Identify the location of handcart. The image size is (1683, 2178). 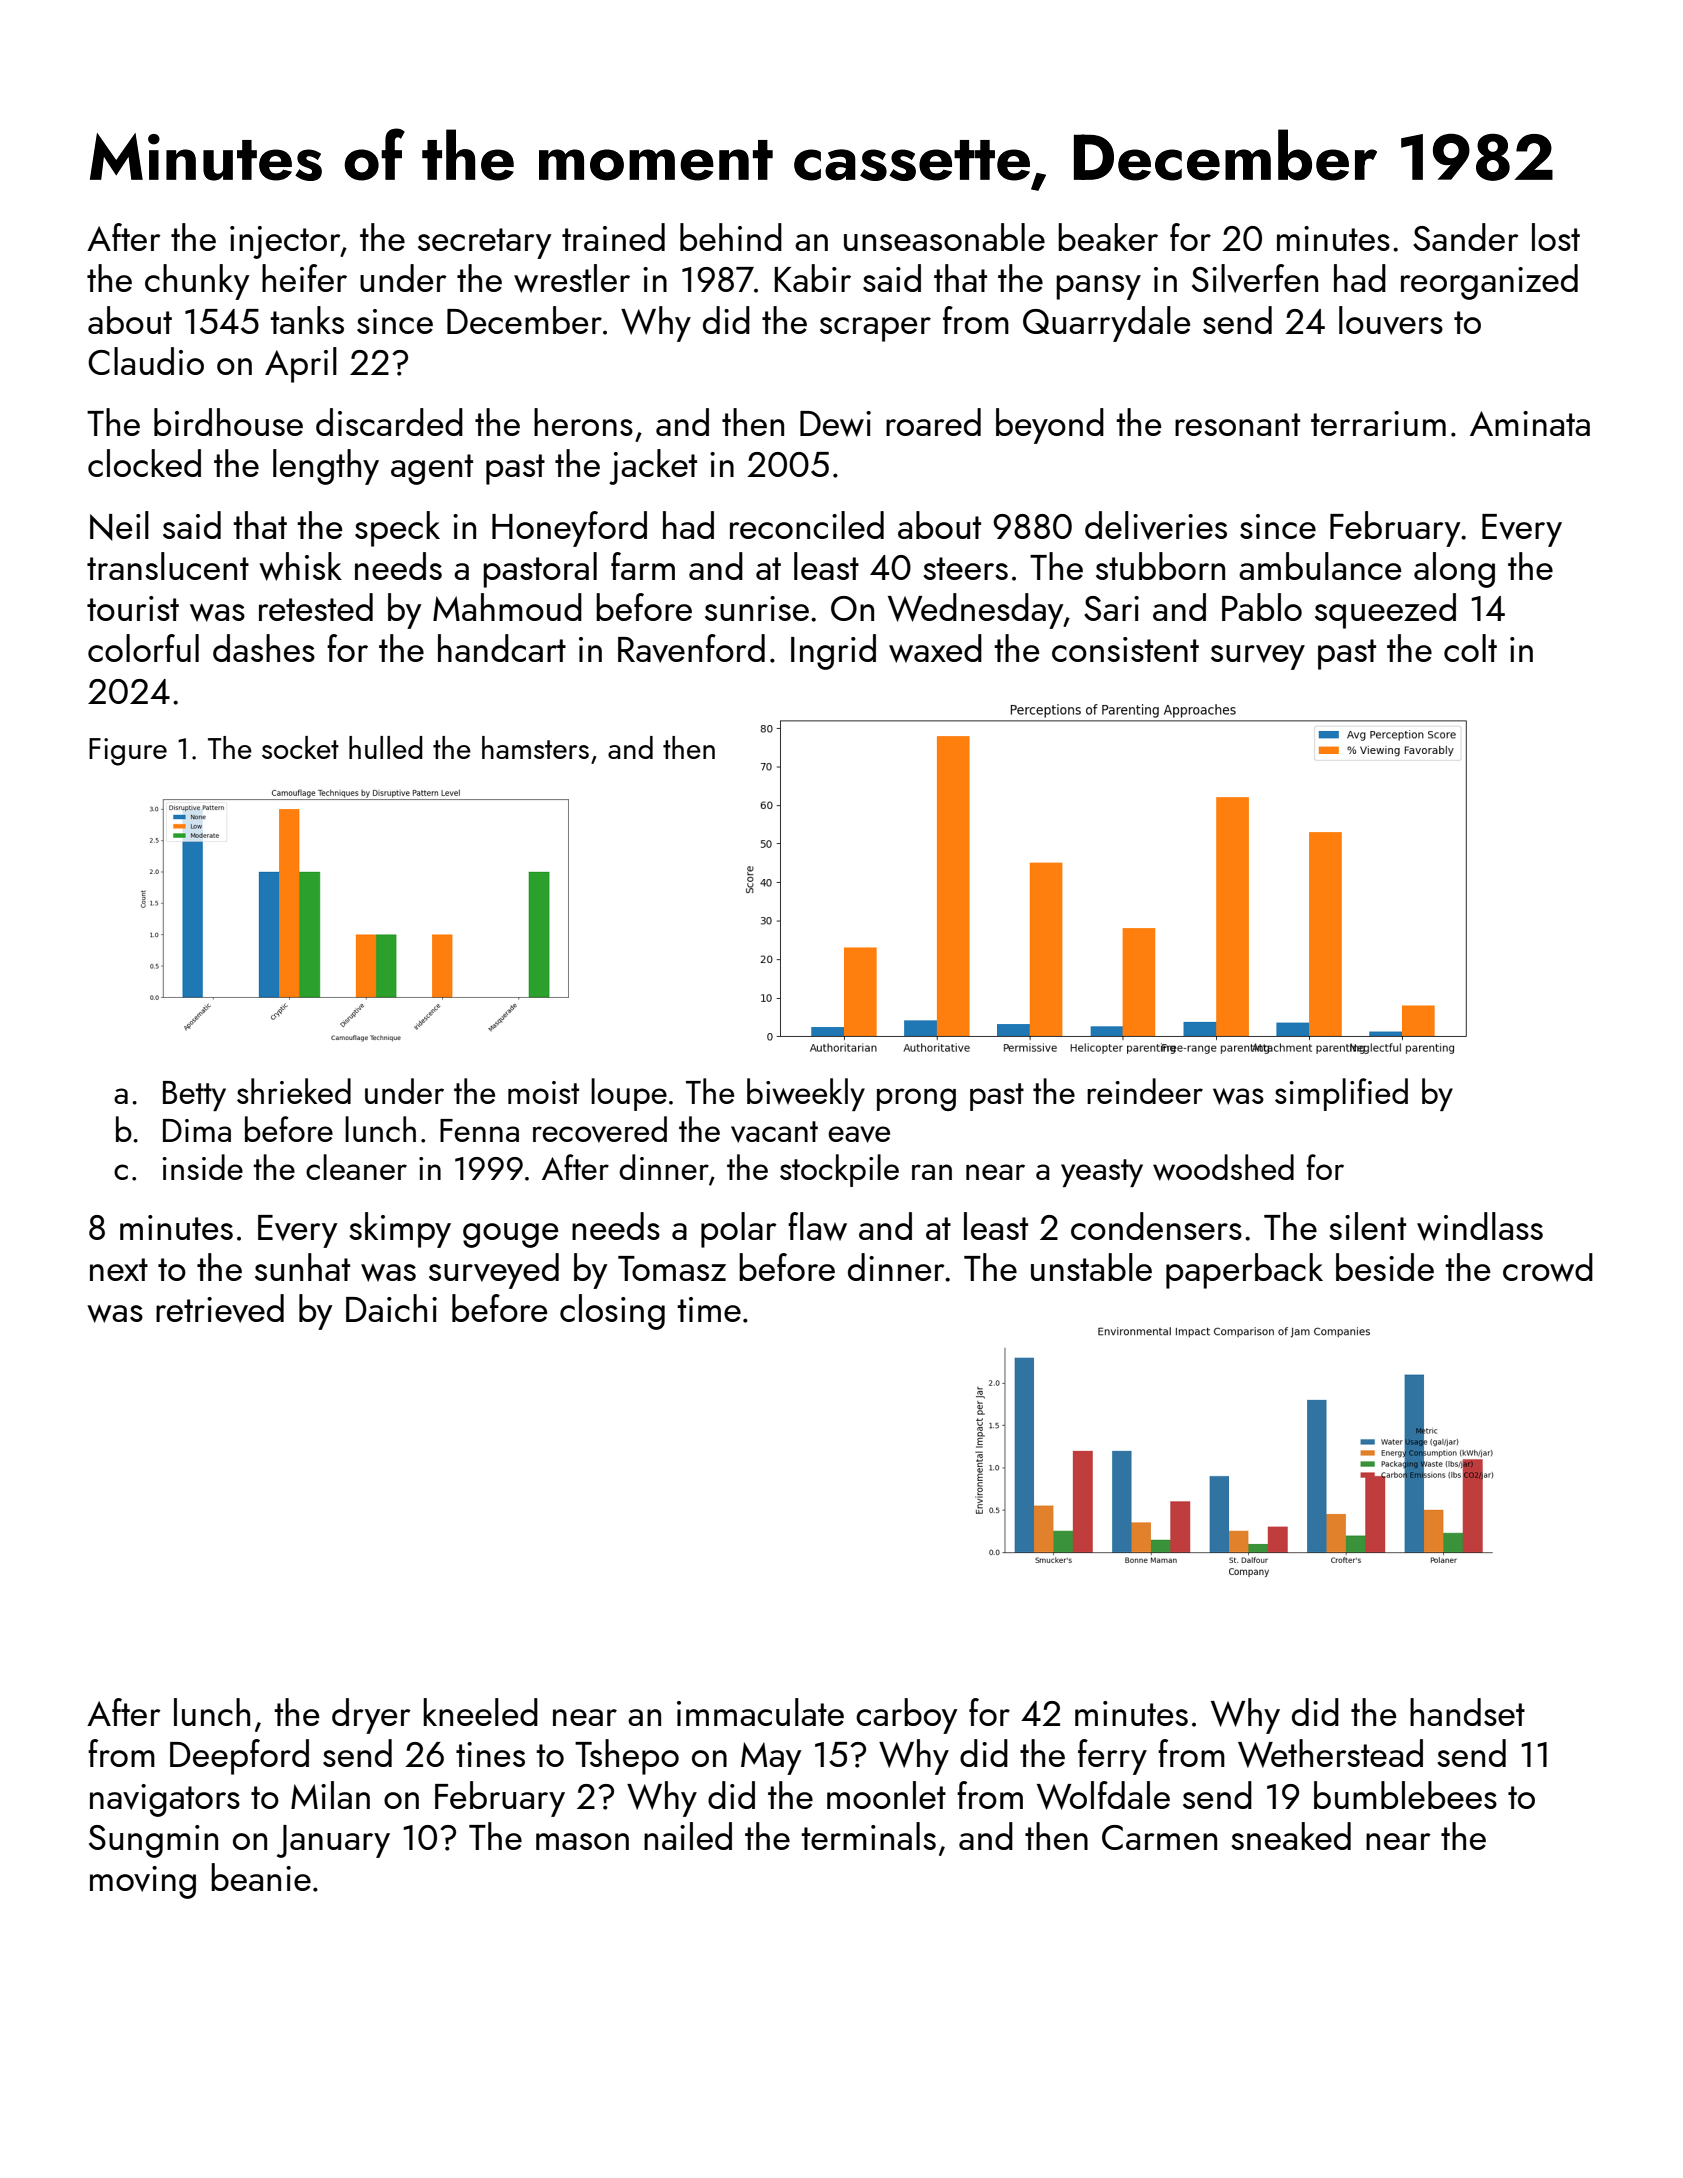
(502, 648).
